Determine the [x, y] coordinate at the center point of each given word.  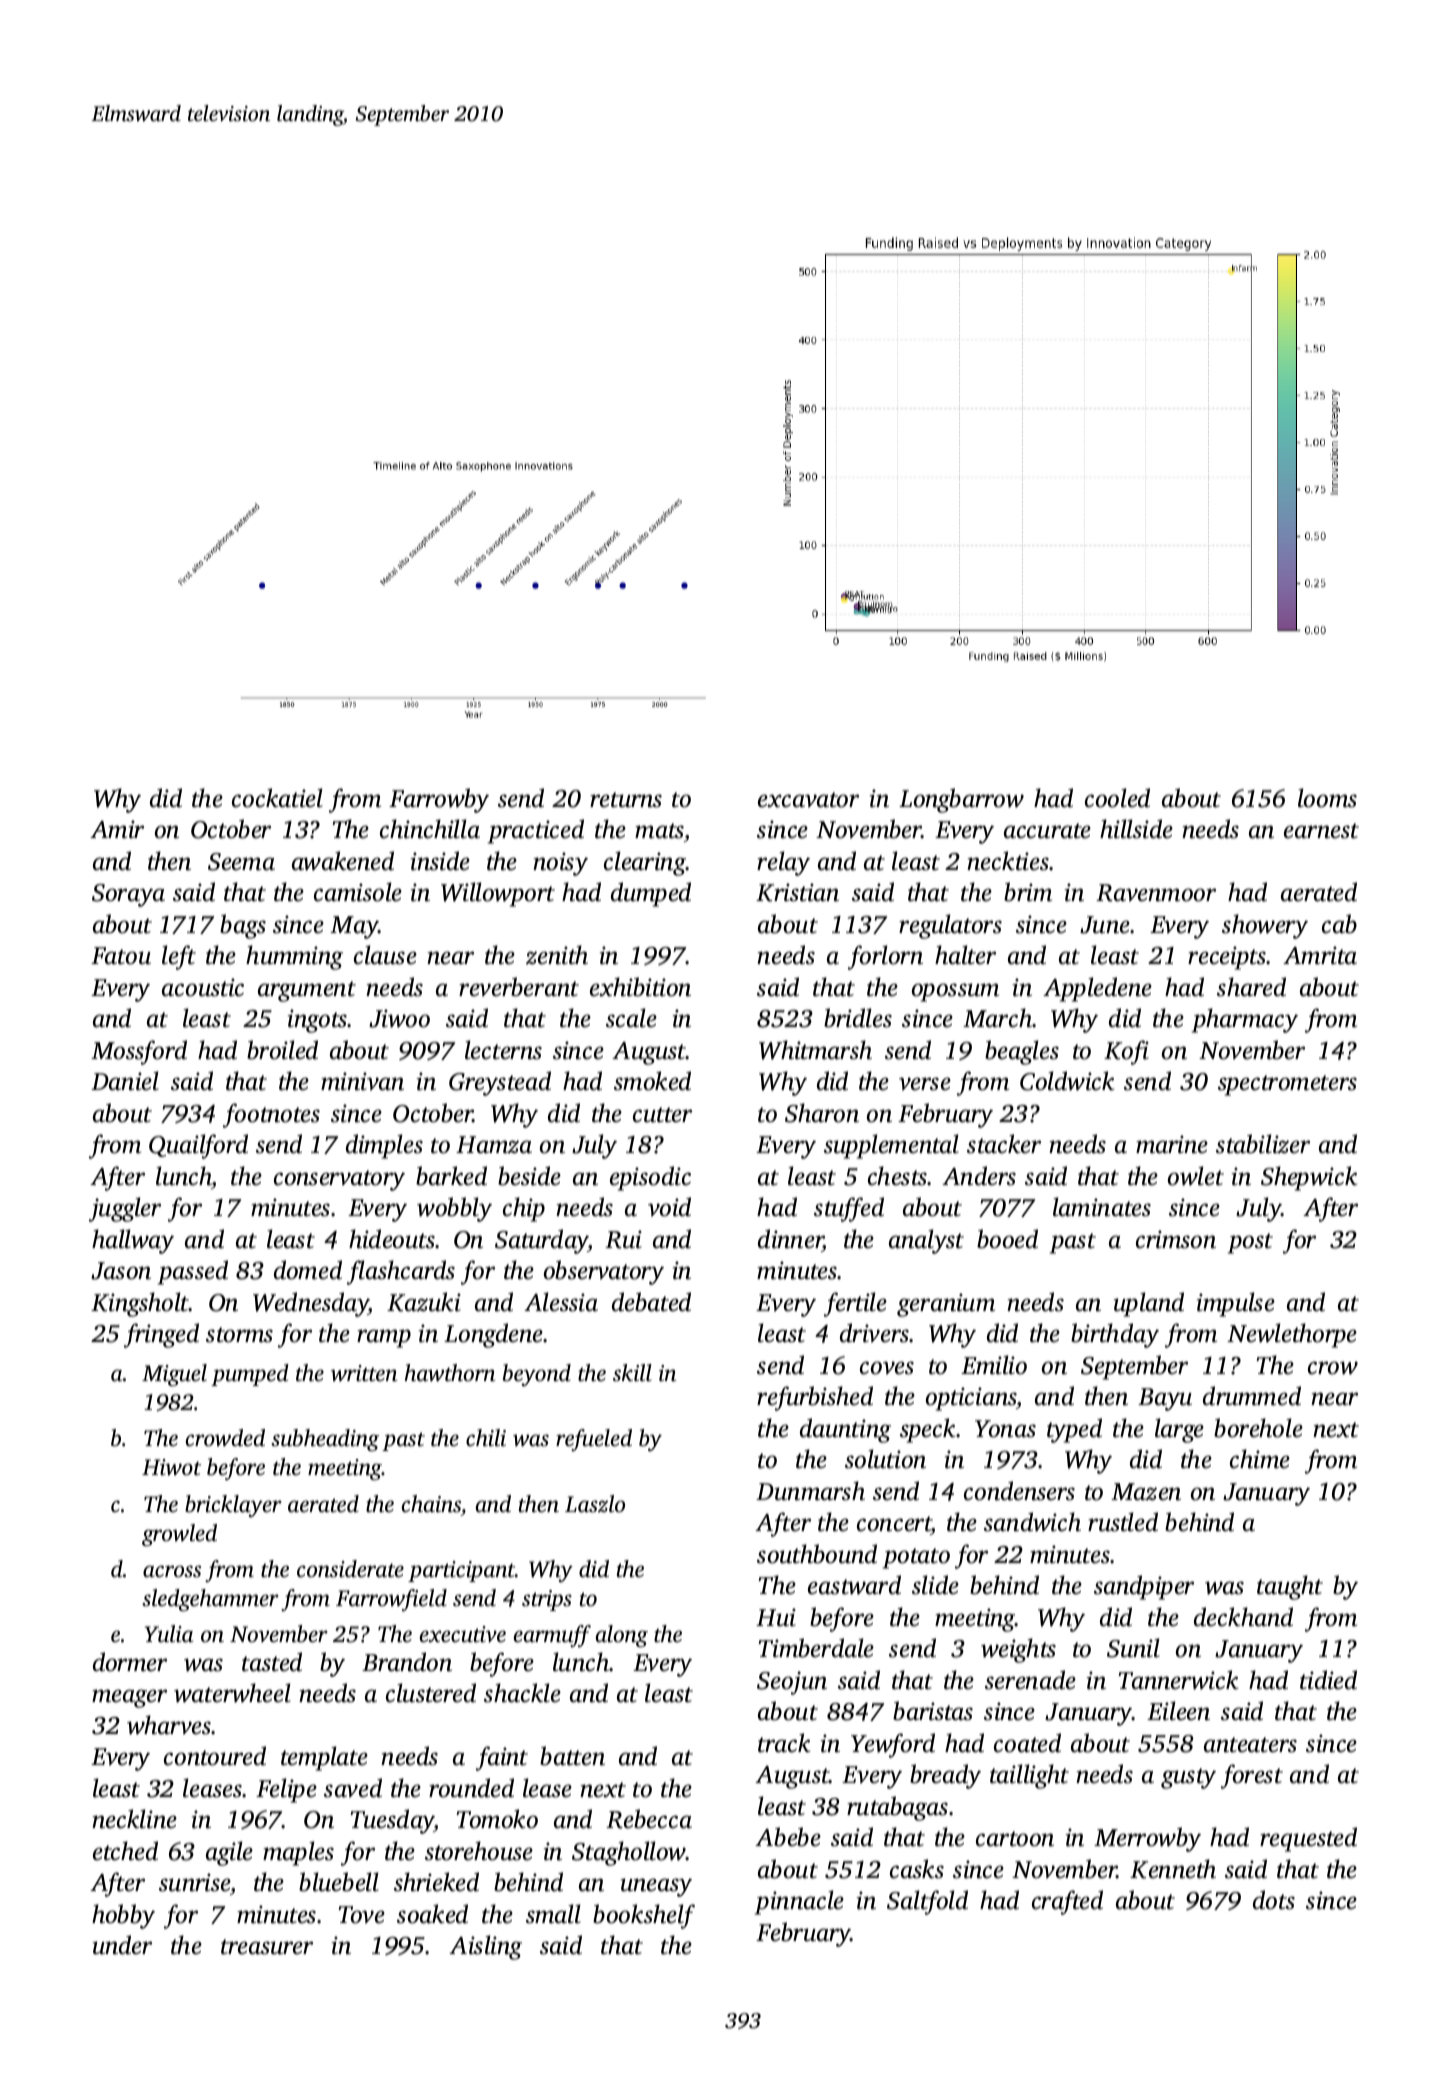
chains [431, 1504]
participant [461, 1571]
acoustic [203, 987]
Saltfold [927, 1902]
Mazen [1146, 1492]
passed [193, 1272]
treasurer [267, 1947]
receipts [1227, 958]
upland [1149, 1304]
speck [927, 1430]
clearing [645, 863]
